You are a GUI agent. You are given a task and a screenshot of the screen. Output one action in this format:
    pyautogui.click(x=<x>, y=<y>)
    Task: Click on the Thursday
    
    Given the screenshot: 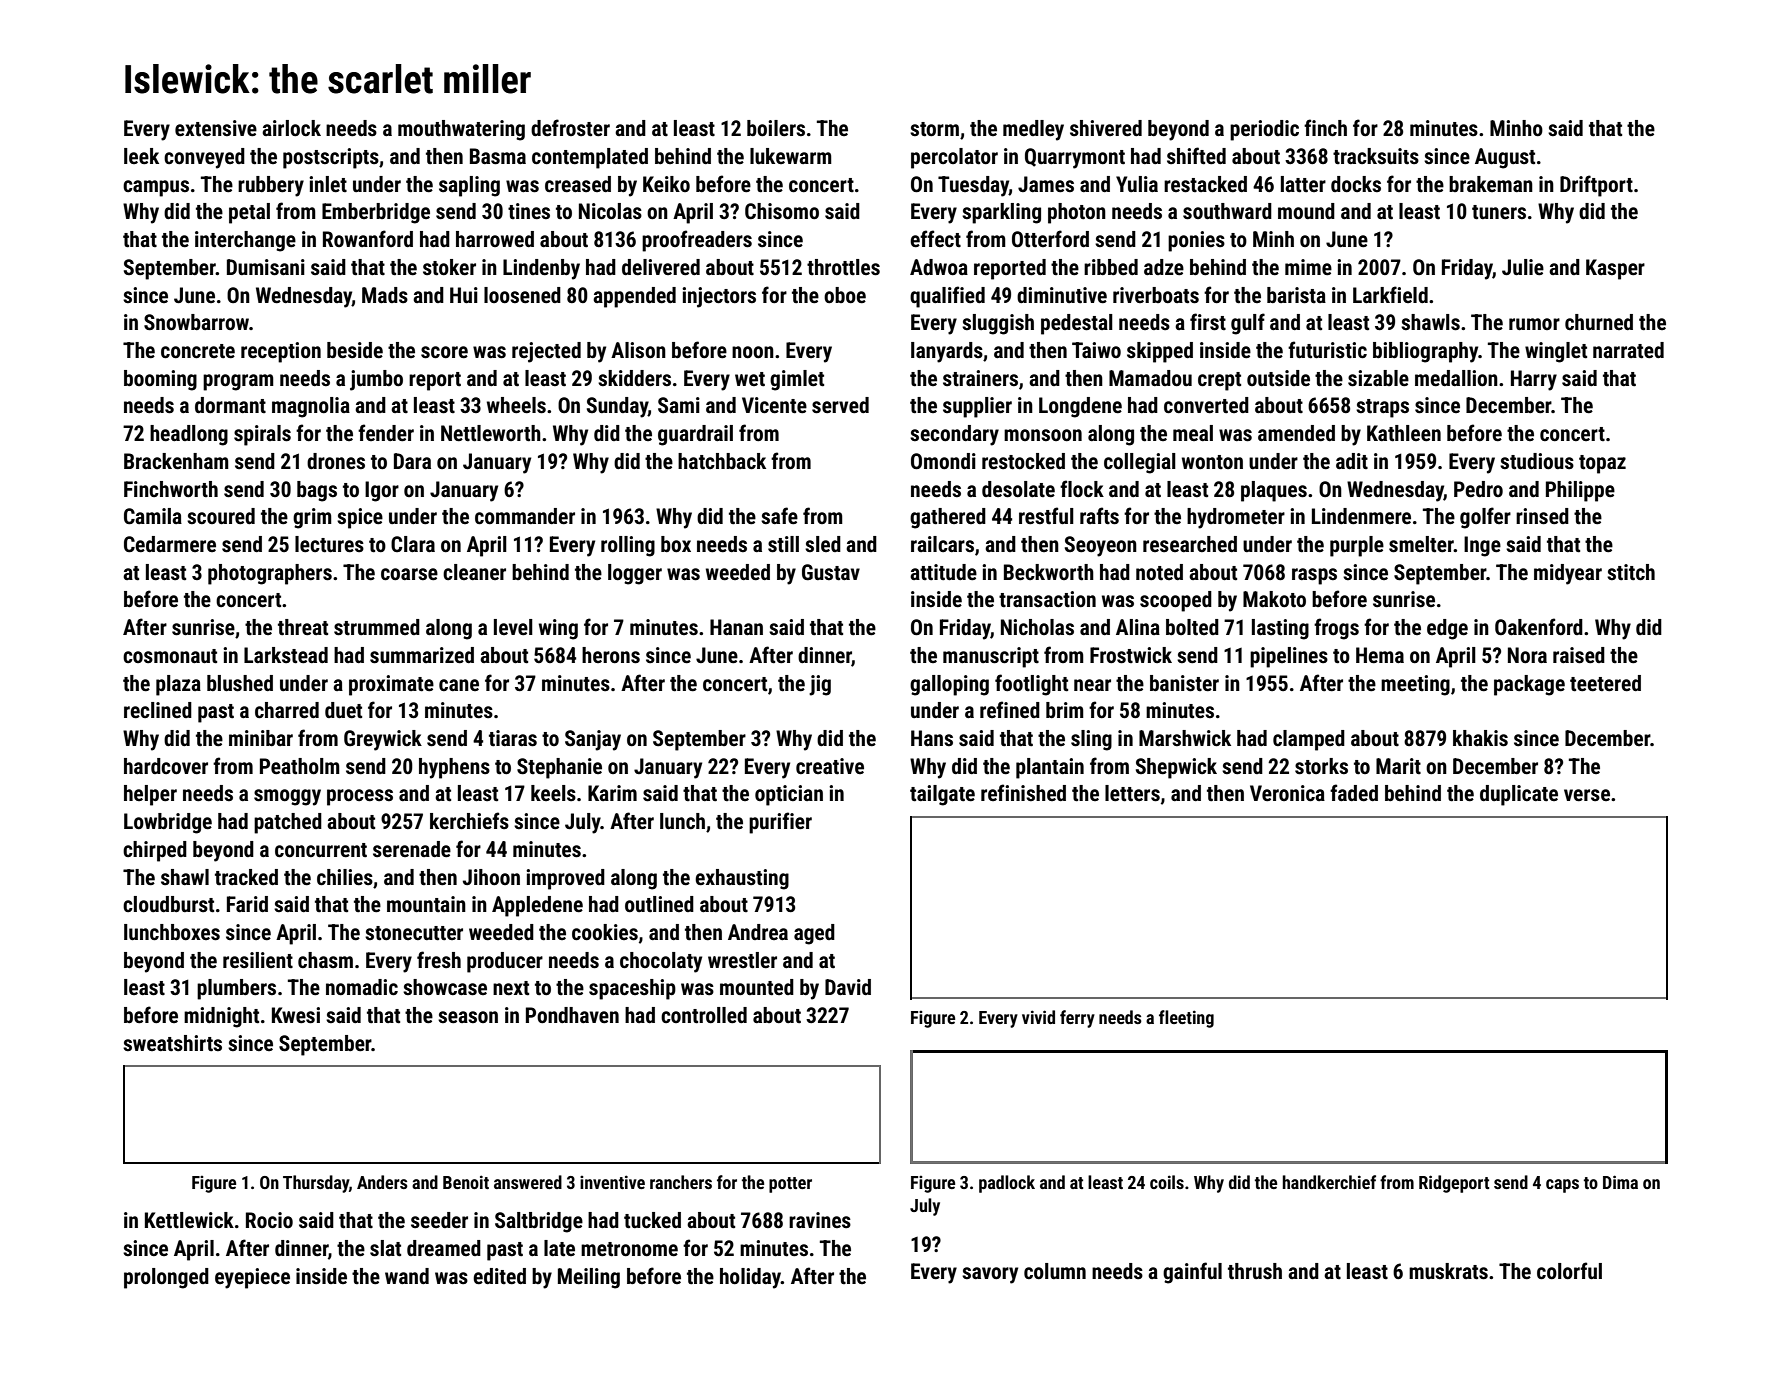 What is the action you would take?
    pyautogui.click(x=316, y=1184)
